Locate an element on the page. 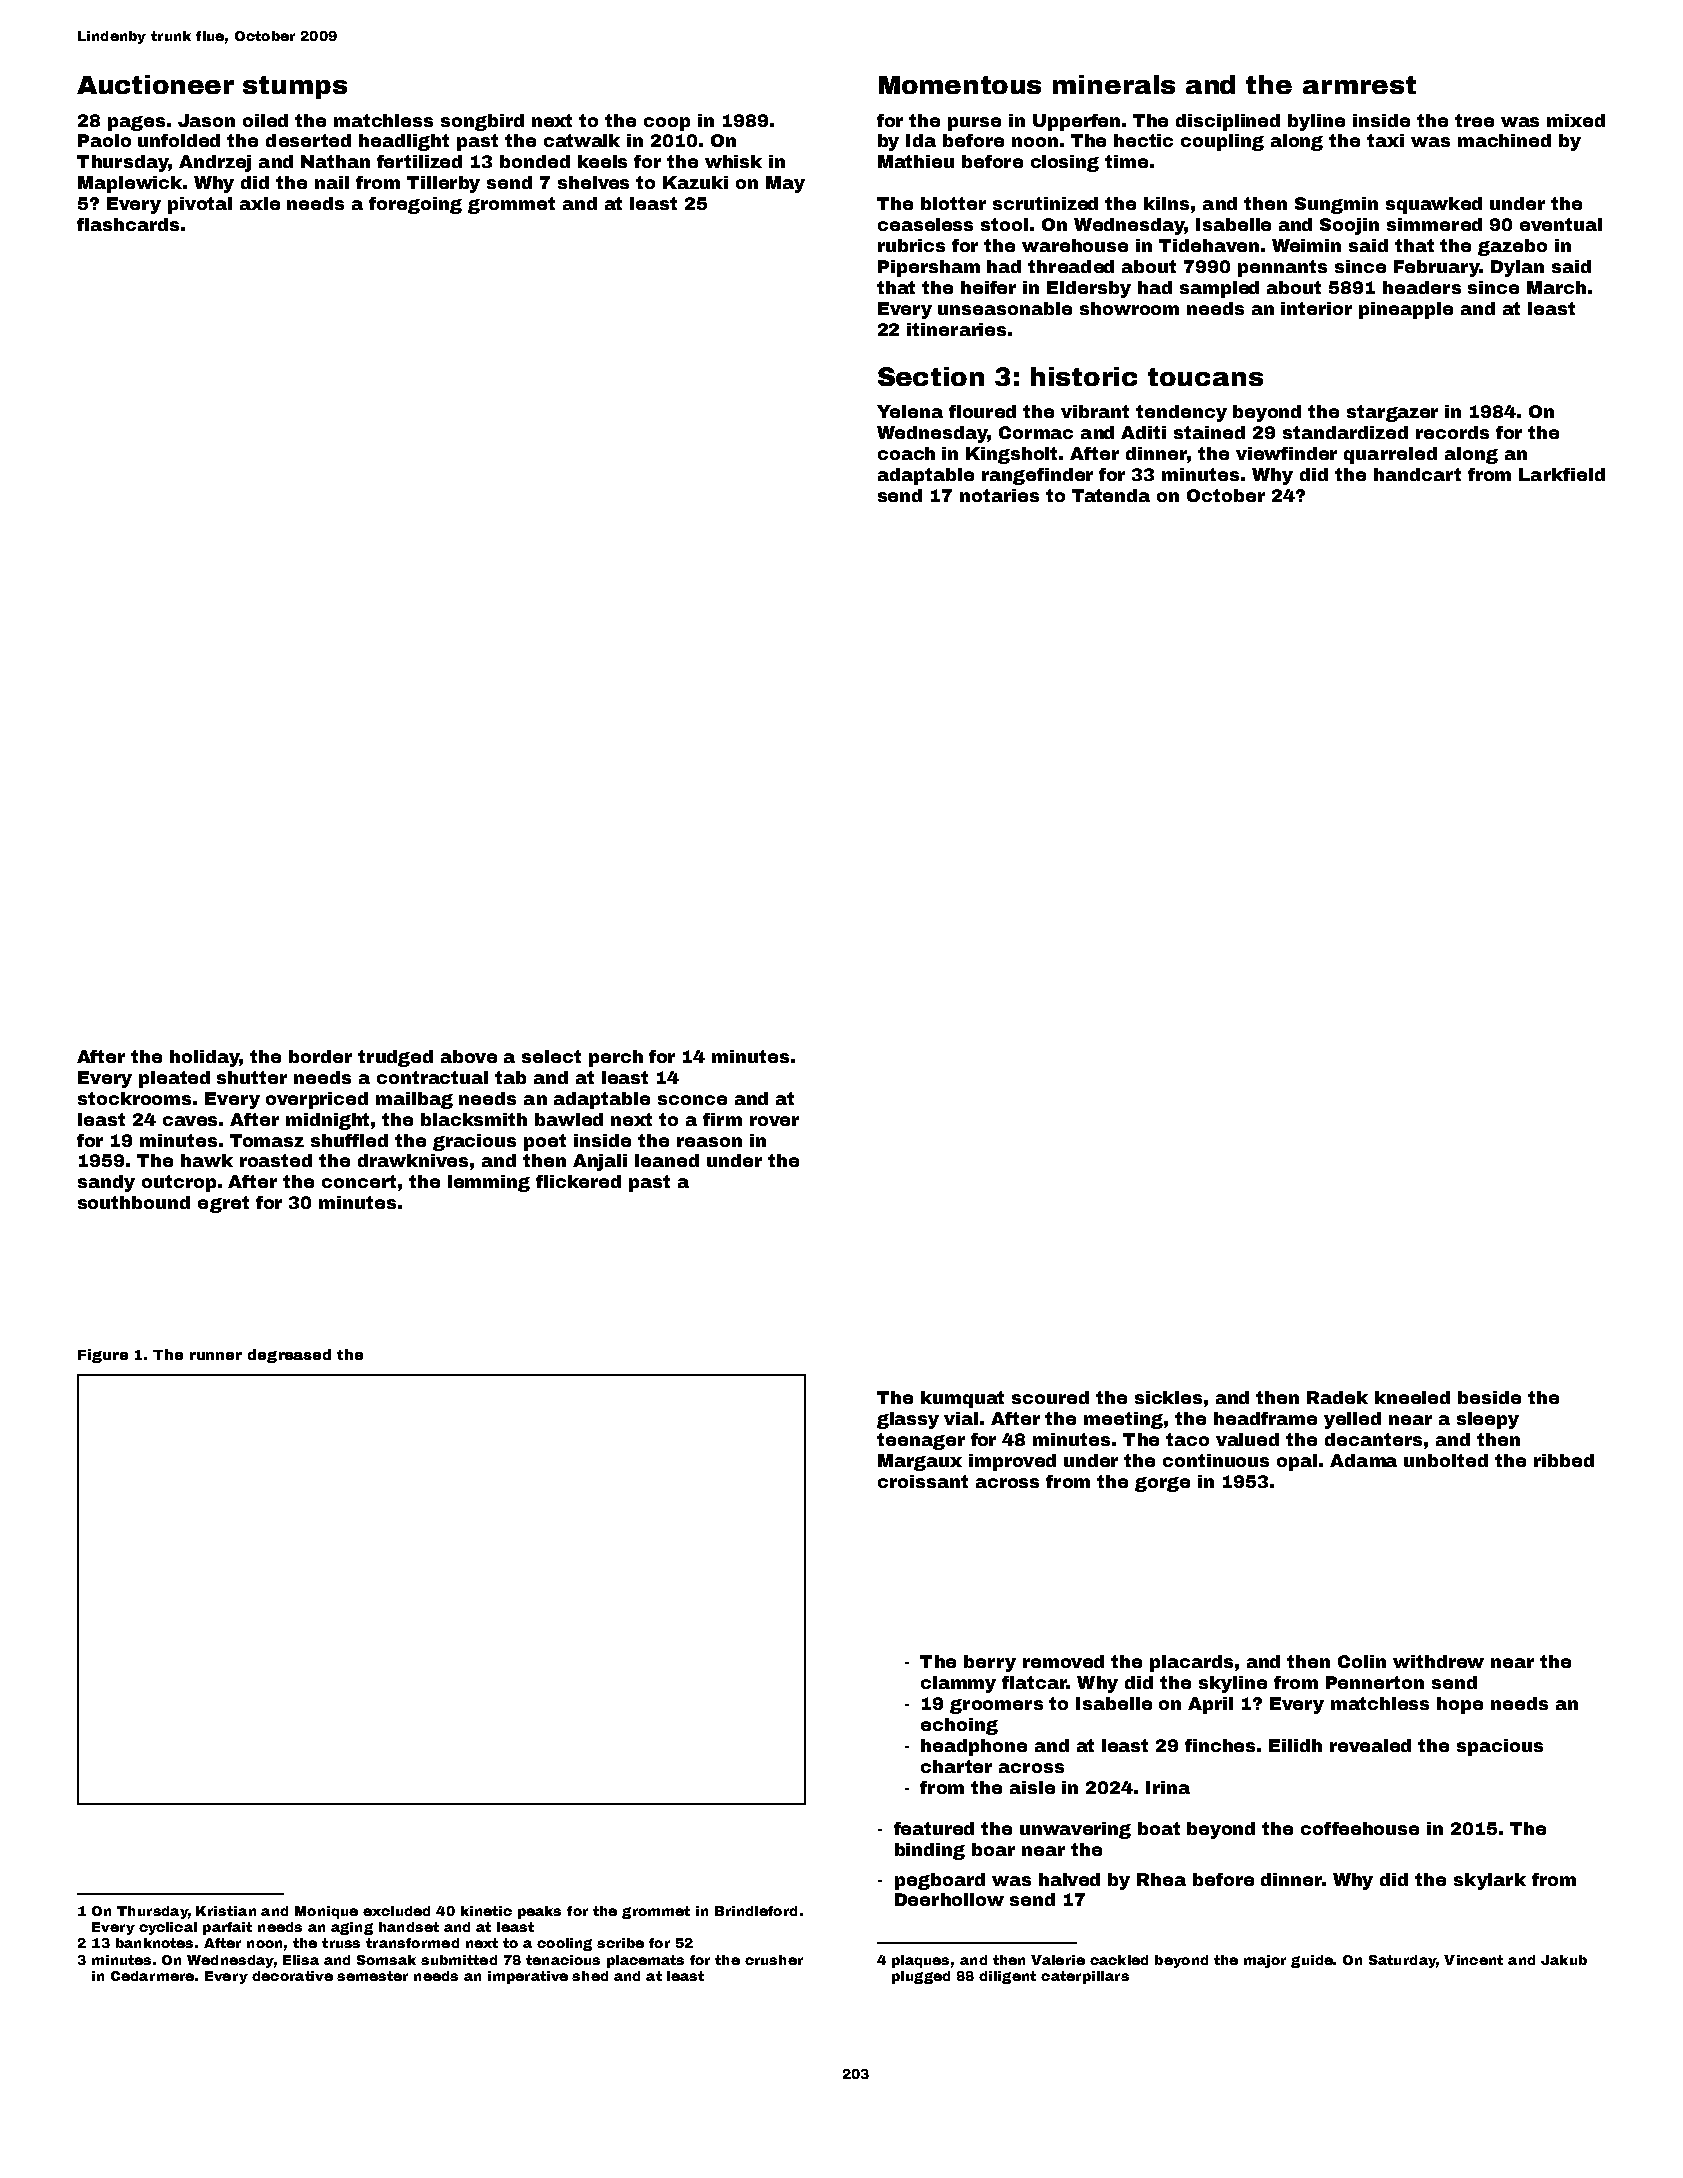 This document has height=2178, width=1683. Jakub is located at coordinates (1564, 1960).
